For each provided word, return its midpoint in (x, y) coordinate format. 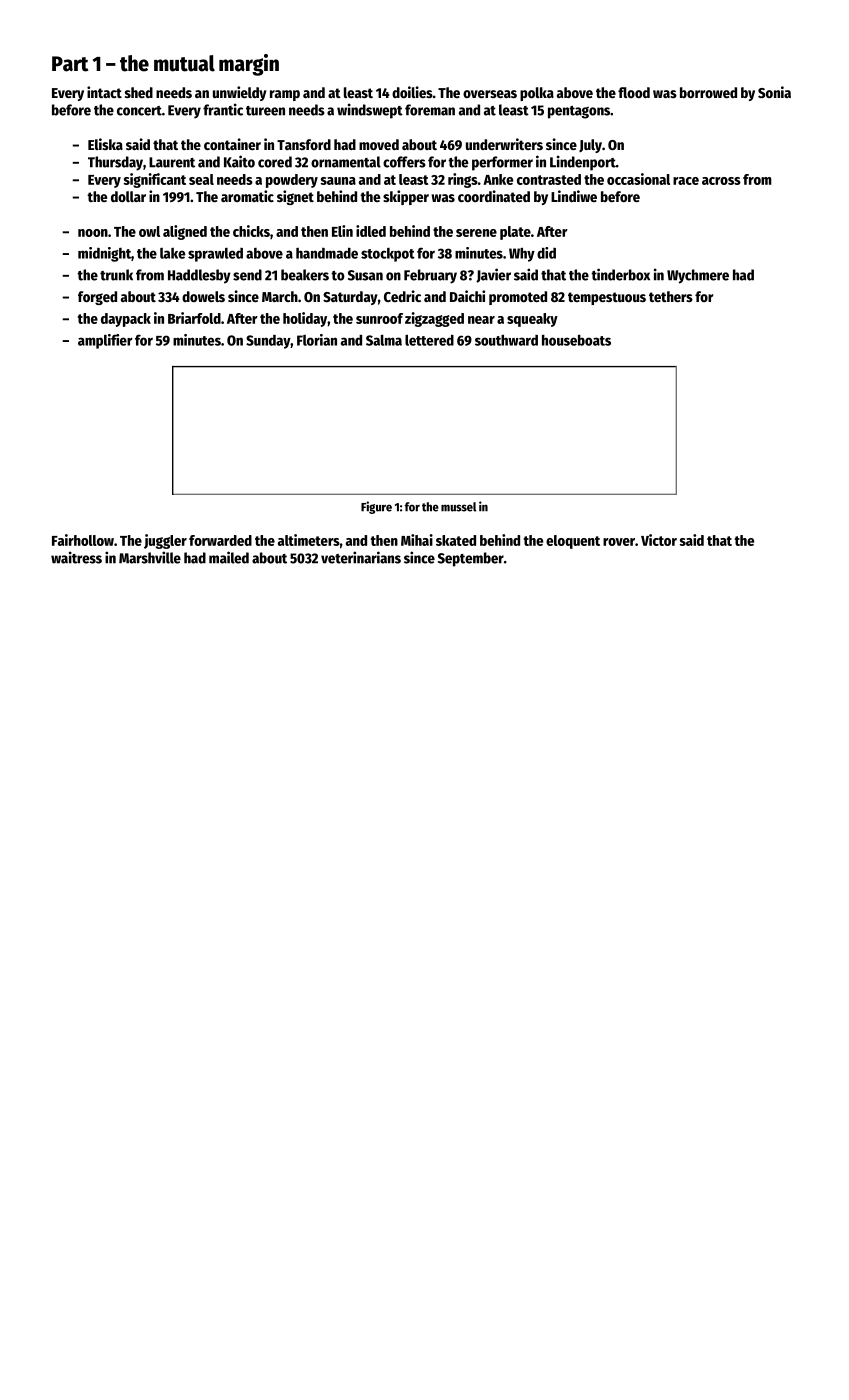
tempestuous (607, 298)
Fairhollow (83, 540)
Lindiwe (574, 196)
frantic (223, 109)
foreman (430, 110)
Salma (384, 340)
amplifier (105, 341)
